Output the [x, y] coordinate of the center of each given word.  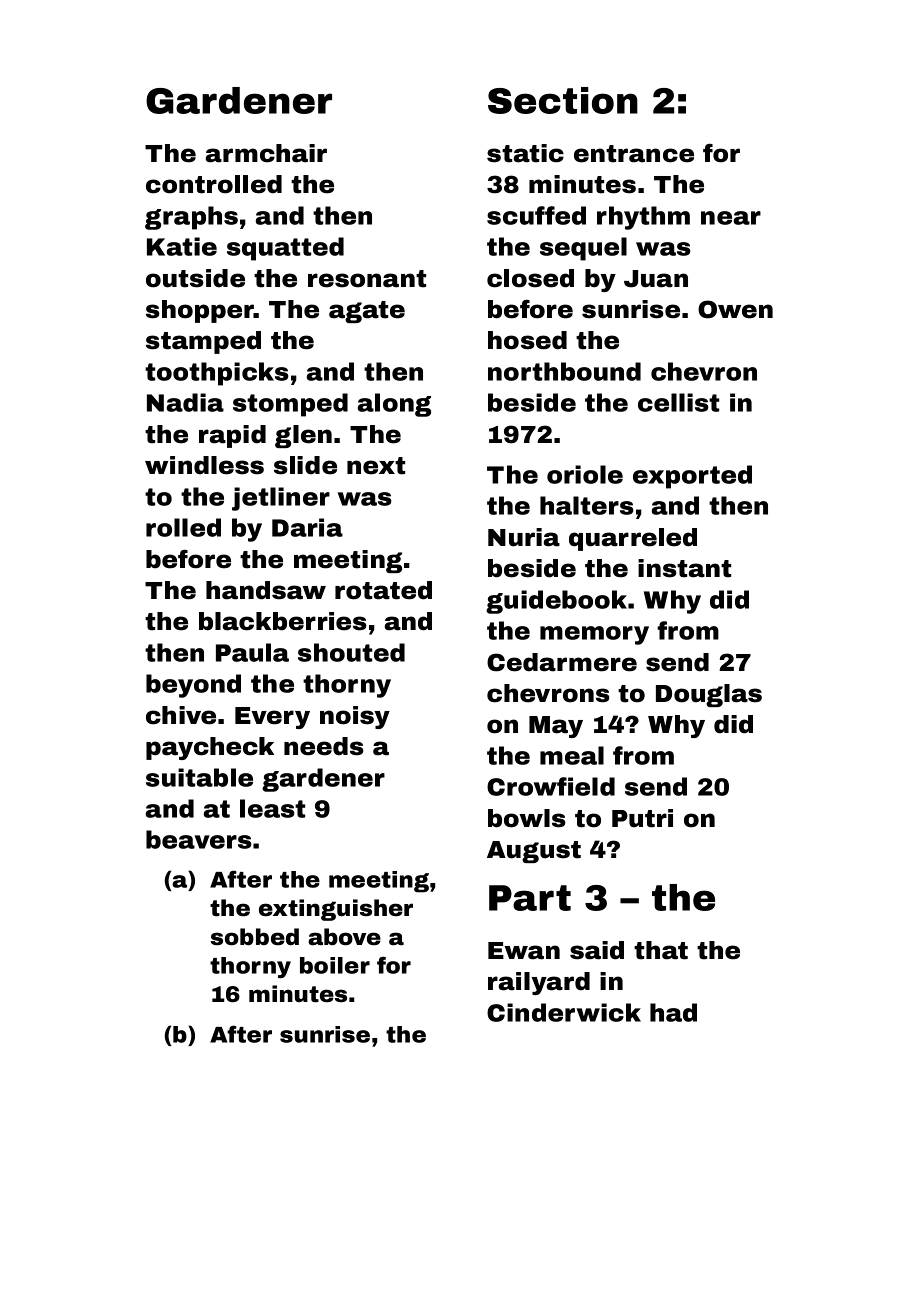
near [731, 218]
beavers [199, 839]
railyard [539, 983]
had [673, 1012]
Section [563, 100]
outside [195, 278]
